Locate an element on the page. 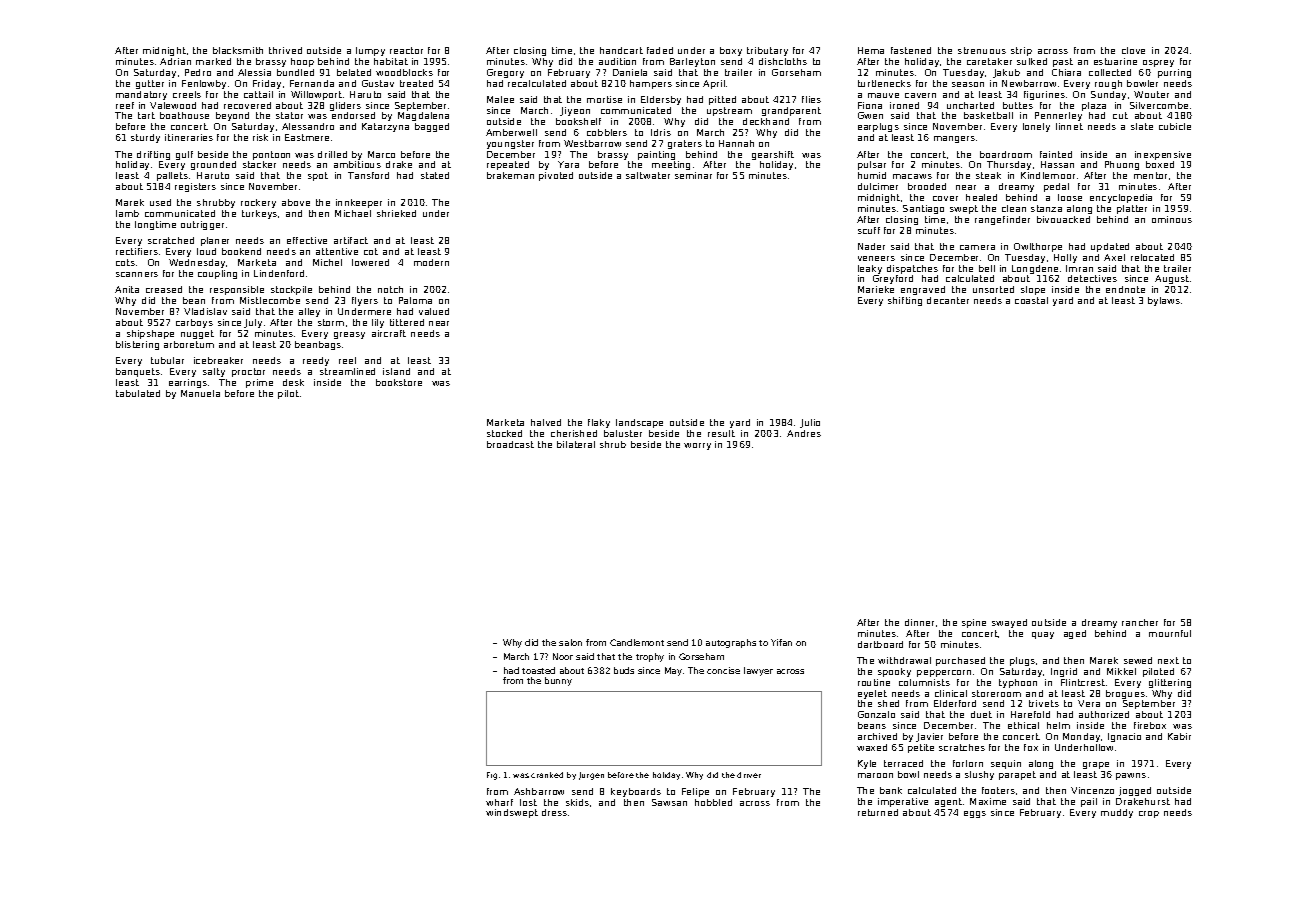 This page has width=1308, height=924. cranked is located at coordinates (547, 775).
